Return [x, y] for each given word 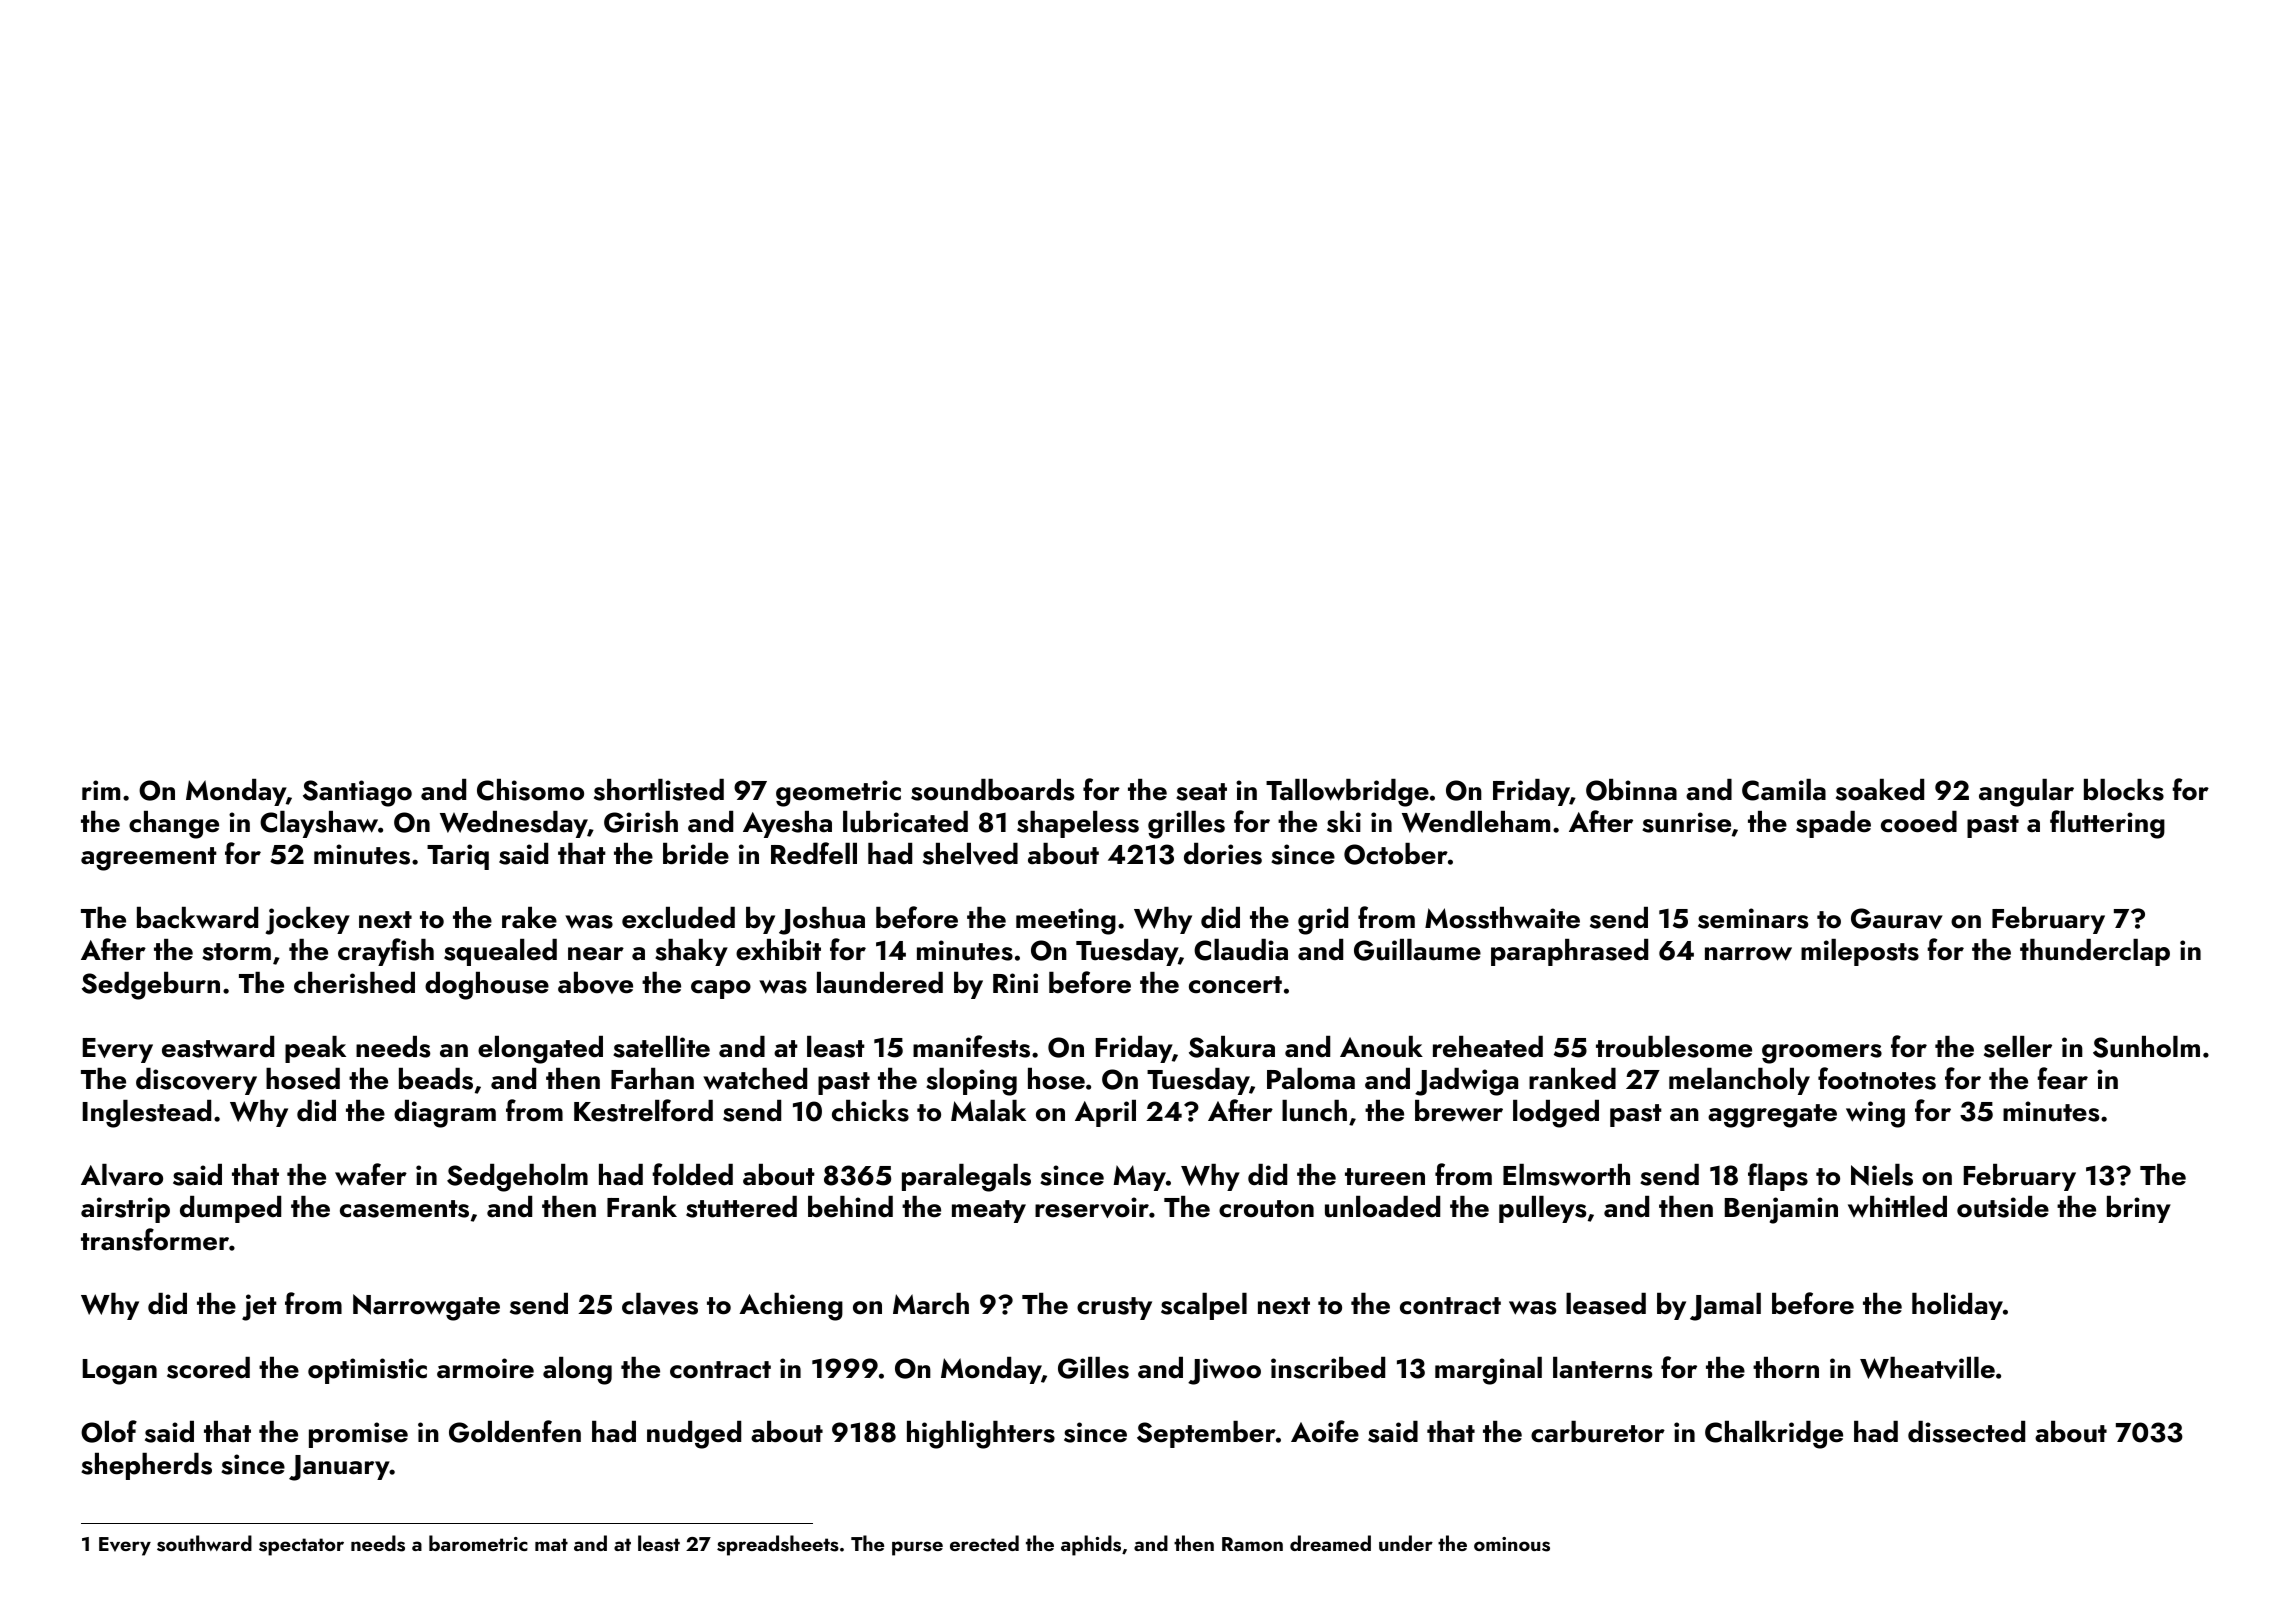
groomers [1822, 1054]
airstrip [125, 1210]
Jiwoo [1224, 1371]
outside [2003, 1207]
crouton [1266, 1209]
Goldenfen [515, 1431]
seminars [1753, 918]
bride [696, 854]
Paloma [1311, 1079]
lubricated [905, 822]
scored [208, 1368]
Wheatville [1927, 1368]
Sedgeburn [151, 986]
